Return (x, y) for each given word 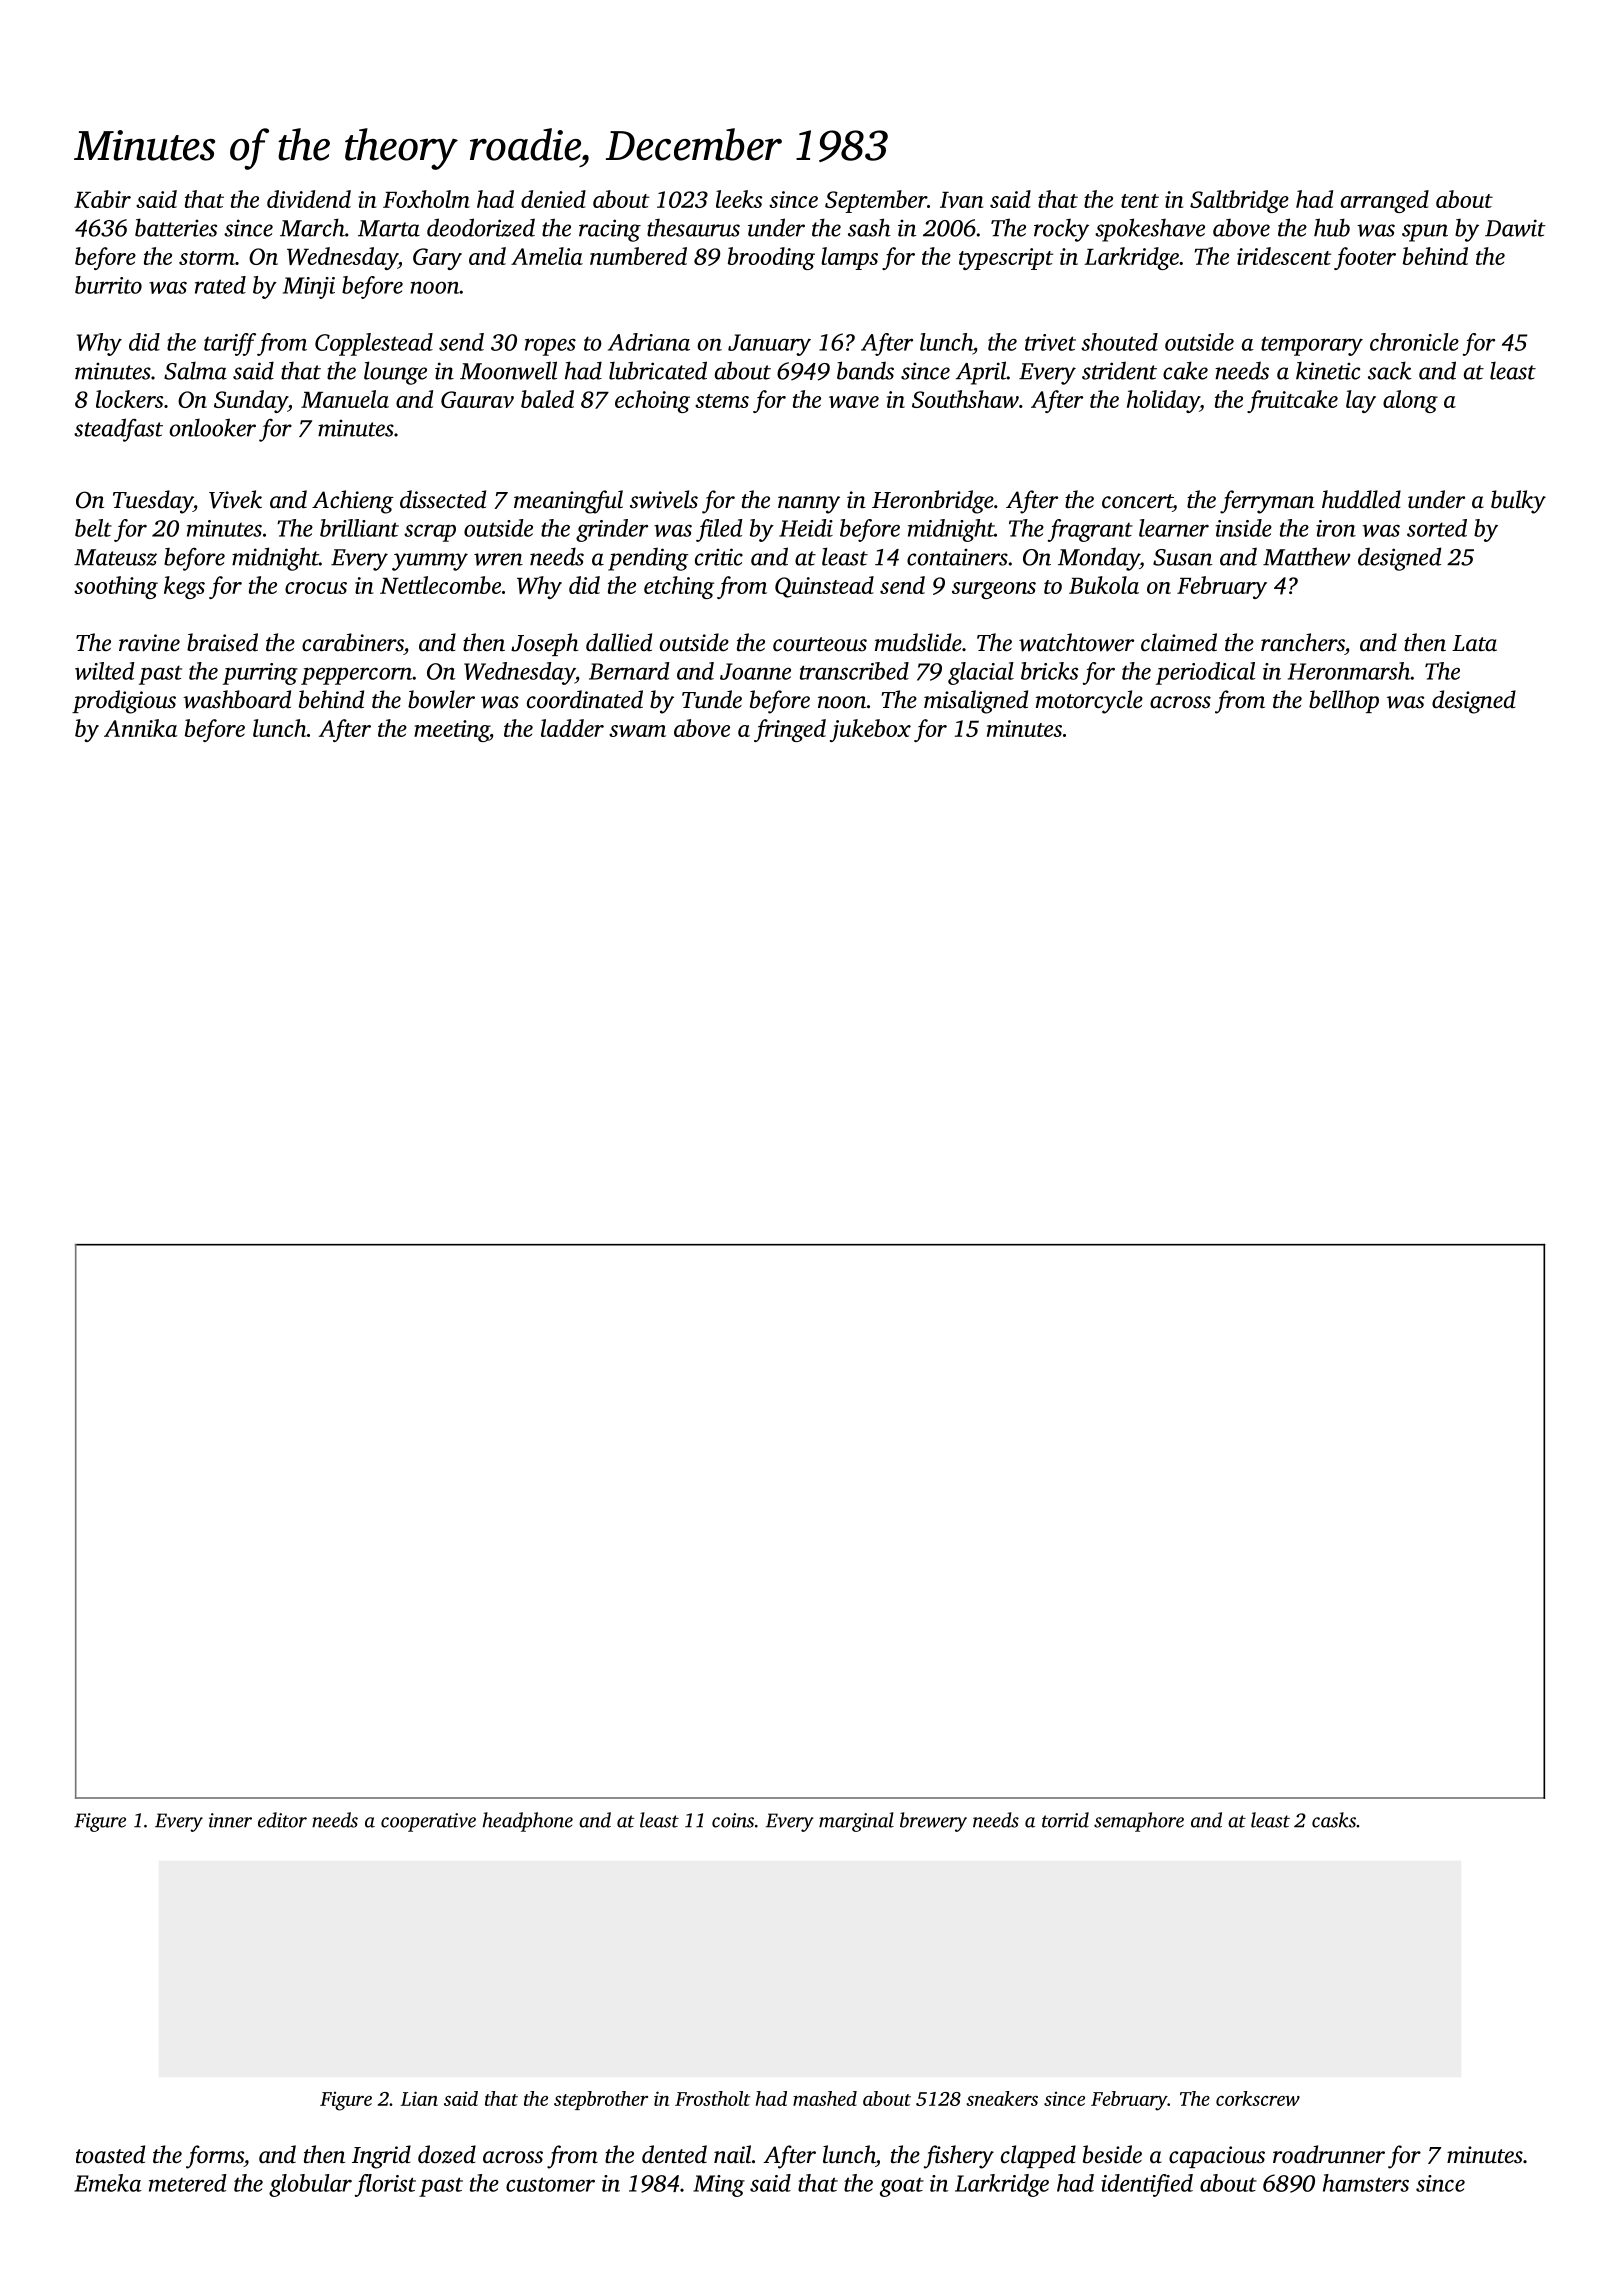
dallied (619, 642)
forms (215, 2157)
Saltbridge (1239, 201)
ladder (572, 728)
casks (1334, 1820)
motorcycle (1089, 702)
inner (230, 1820)
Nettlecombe (440, 585)
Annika (140, 728)
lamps (849, 258)
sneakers (1002, 2098)
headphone (528, 1822)
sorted (1437, 528)
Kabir (102, 199)
